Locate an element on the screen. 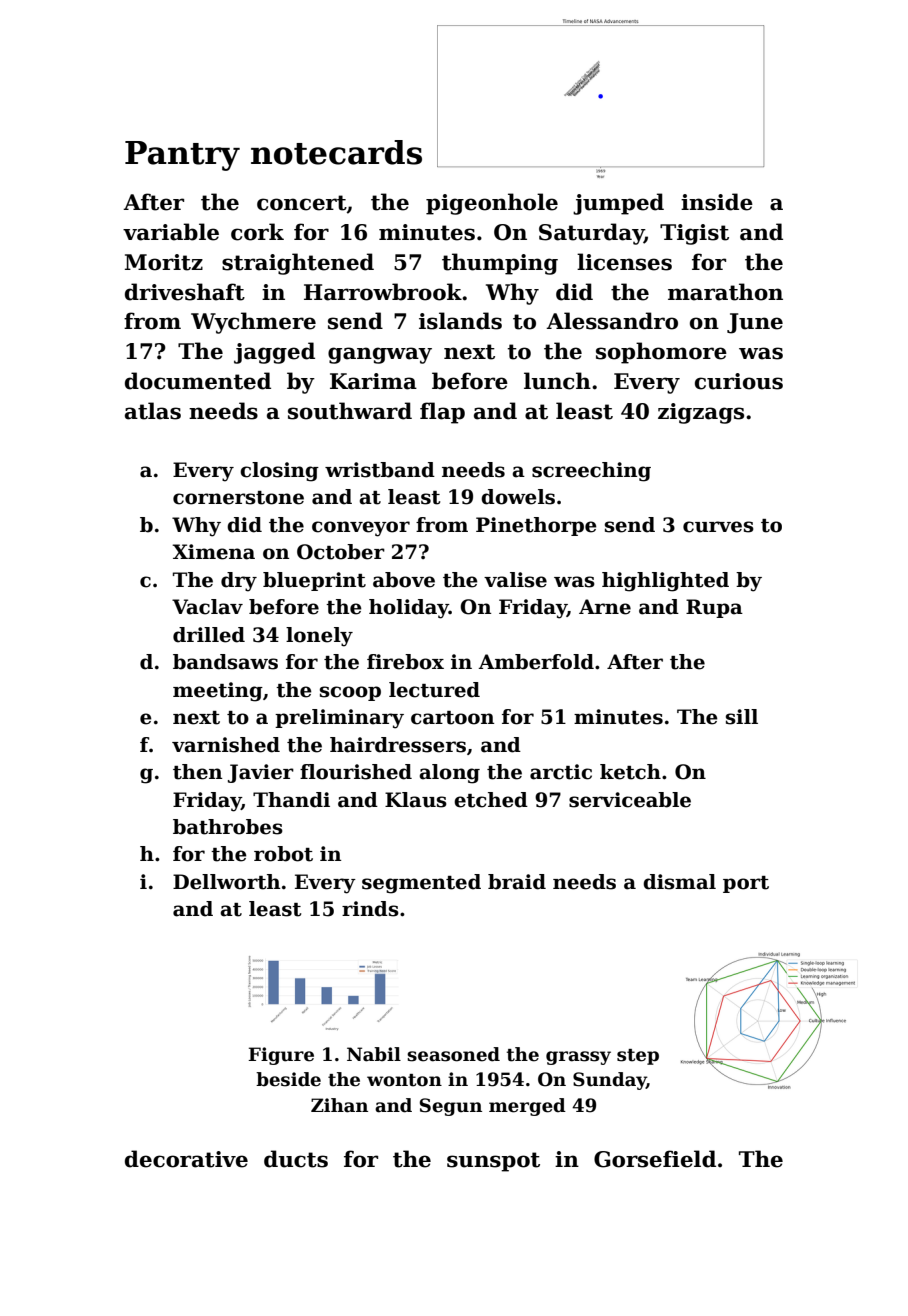 This screenshot has height=1316, width=908. curves is located at coordinates (718, 527).
